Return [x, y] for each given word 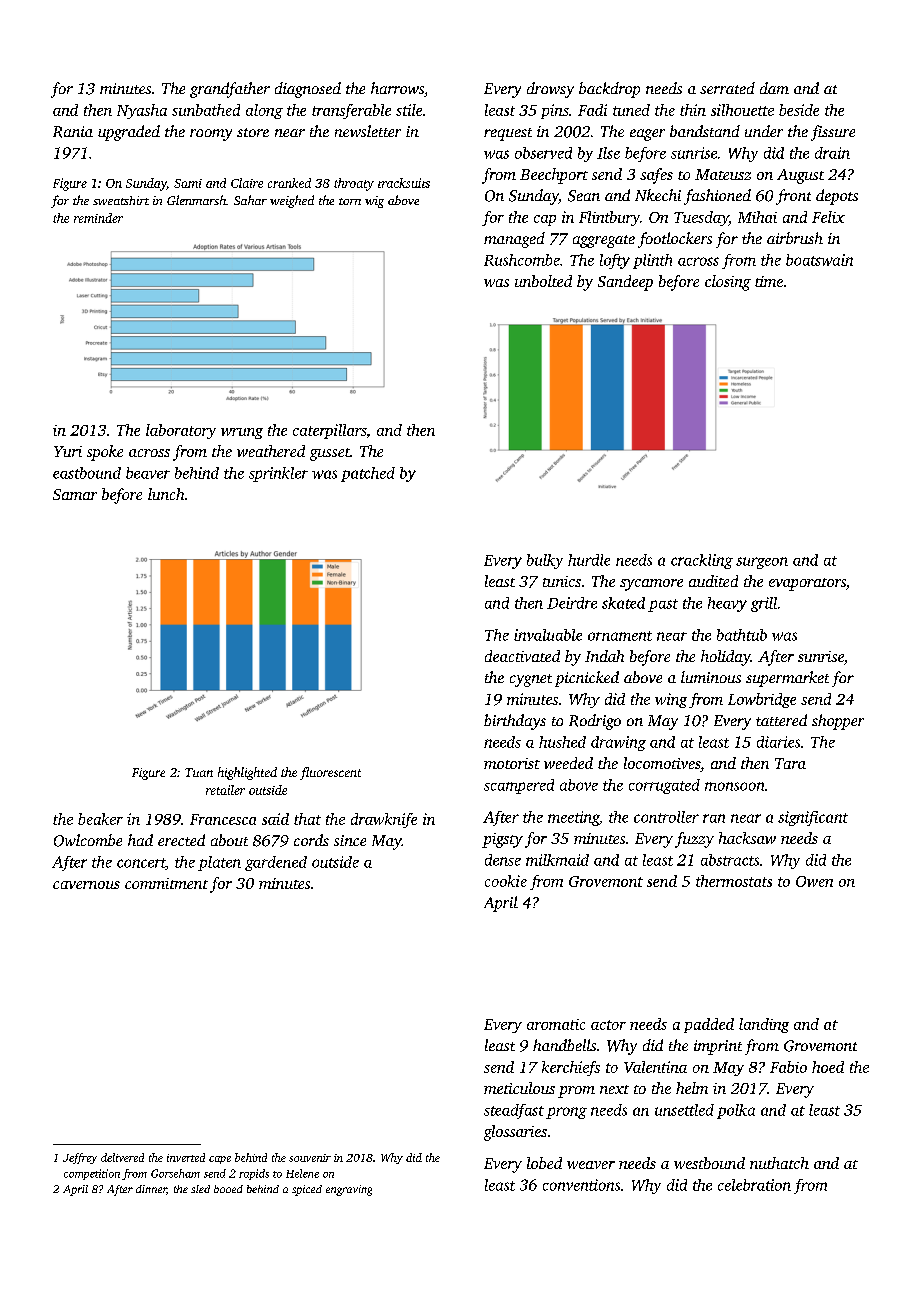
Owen [814, 881]
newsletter [368, 131]
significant [813, 818]
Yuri [68, 451]
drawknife [384, 820]
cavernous [86, 885]
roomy [211, 135]
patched [368, 474]
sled [200, 1189]
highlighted [247, 773]
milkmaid [557, 860]
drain [832, 153]
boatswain [819, 260]
